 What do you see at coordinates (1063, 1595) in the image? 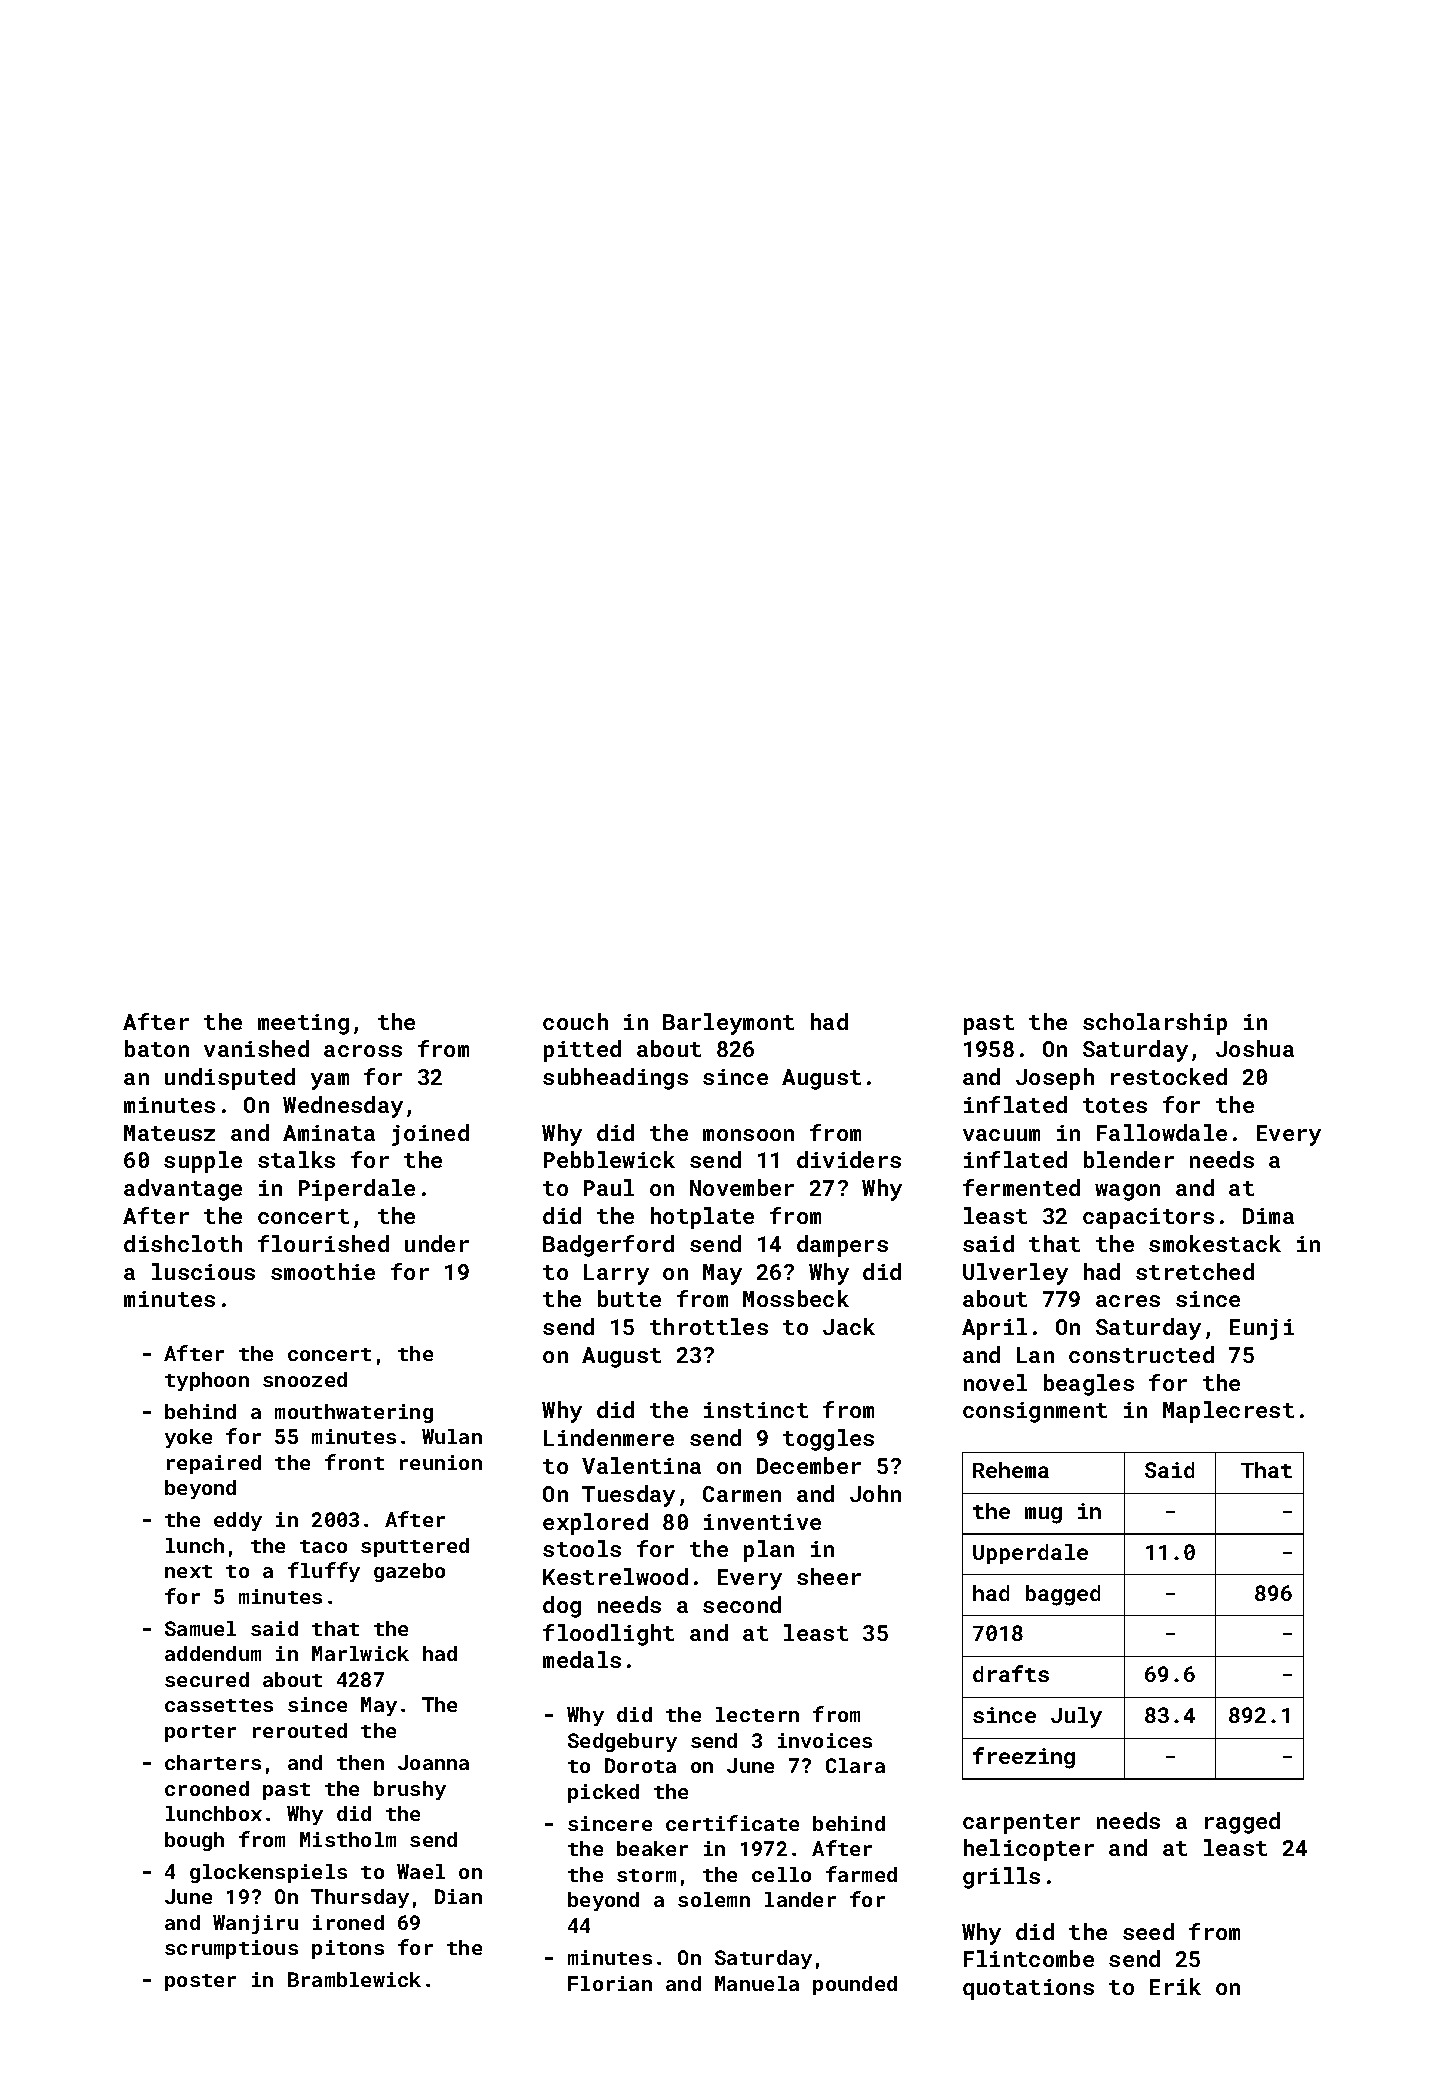
I see `bagged` at bounding box center [1063, 1595].
